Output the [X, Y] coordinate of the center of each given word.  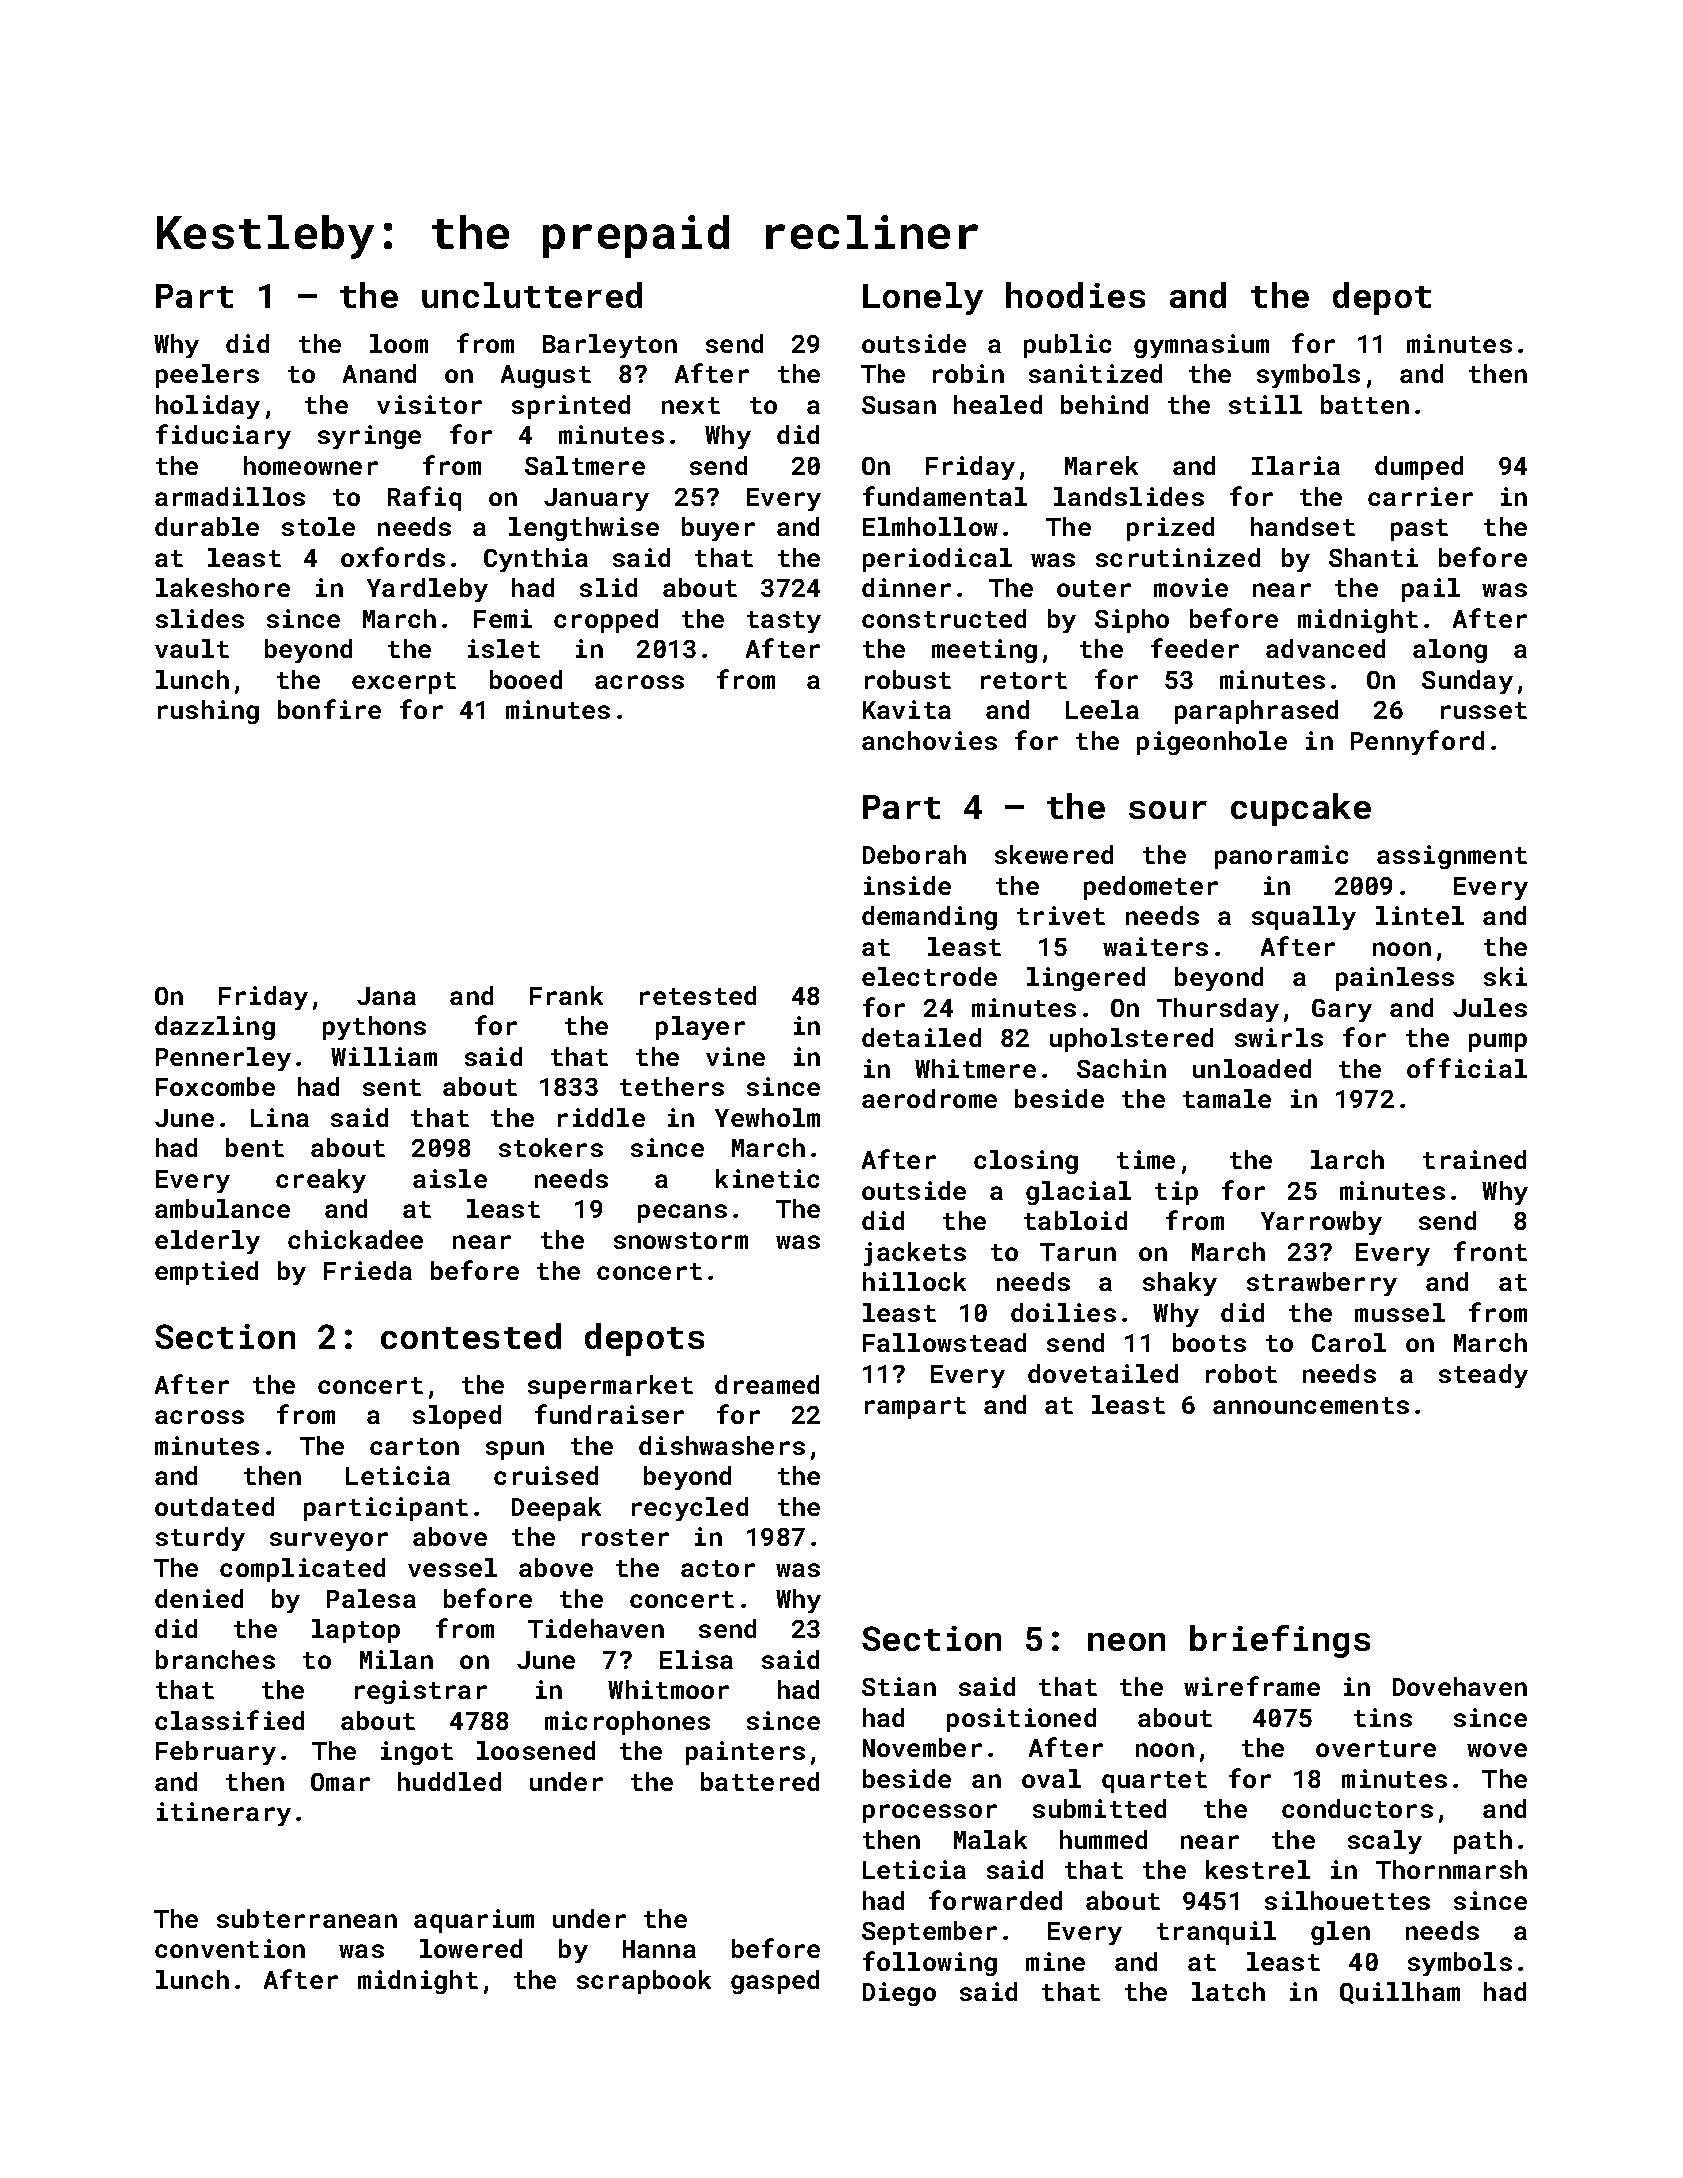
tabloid [1075, 1220]
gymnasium [1201, 346]
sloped [457, 1417]
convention [230, 1948]
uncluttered [532, 295]
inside [907, 885]
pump [1498, 1042]
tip [1176, 1193]
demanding [929, 918]
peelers [207, 376]
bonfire [329, 709]
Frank [566, 995]
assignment [1452, 857]
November [922, 1747]
